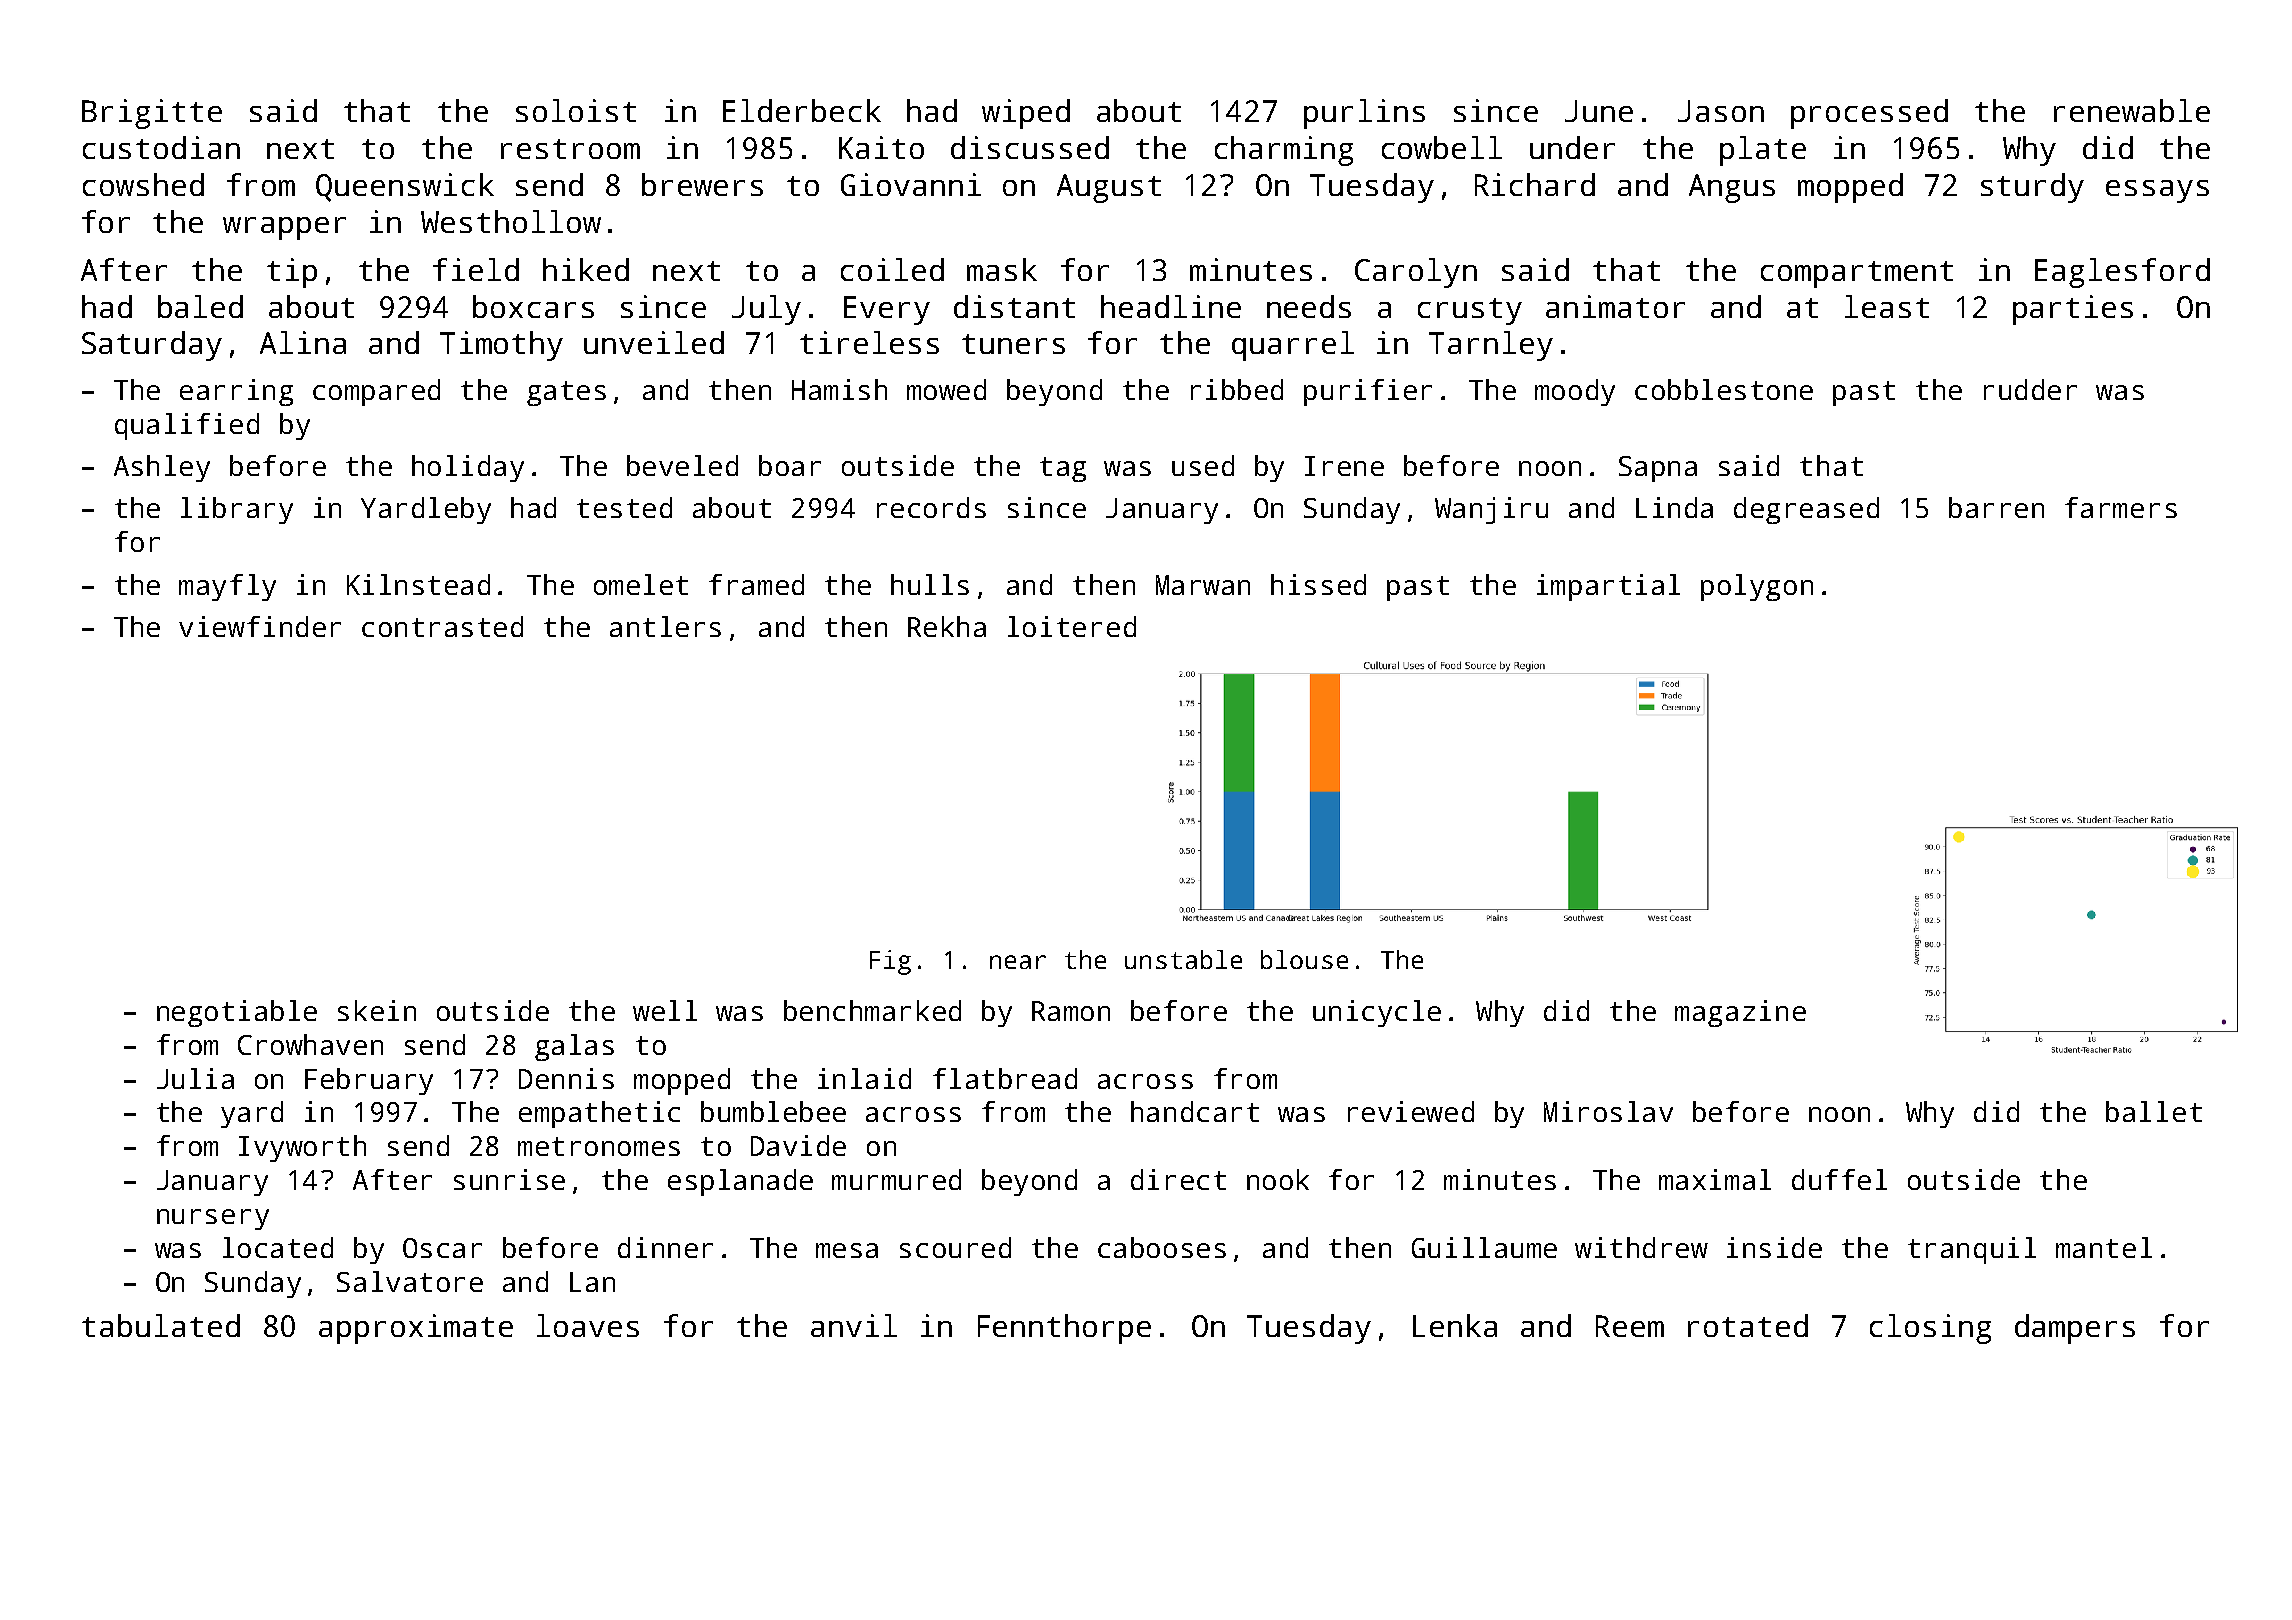 Image resolution: width=2292 pixels, height=1620 pixels. I want to click on mantel, so click(2104, 1247).
